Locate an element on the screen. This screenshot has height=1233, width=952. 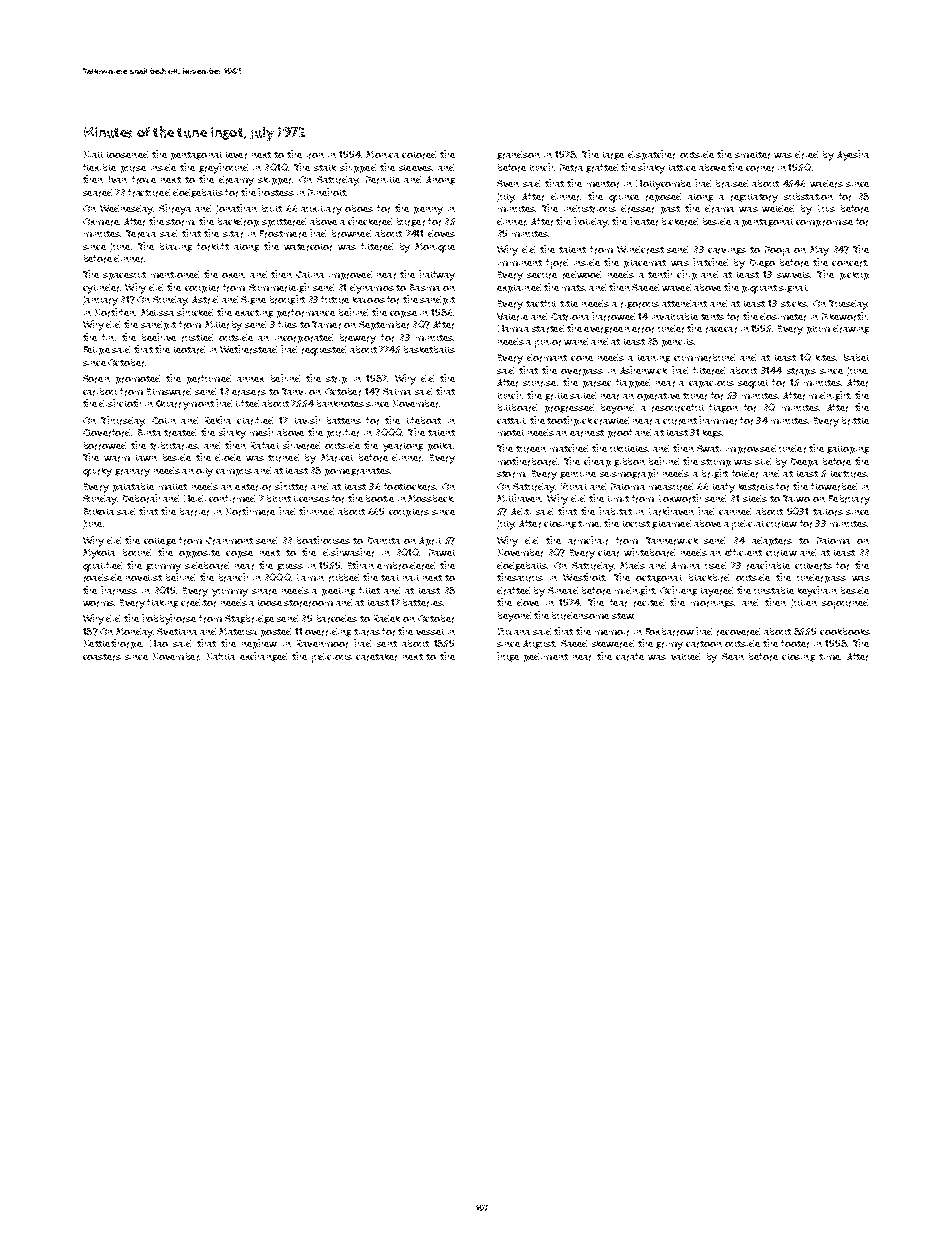
Monica is located at coordinates (382, 154).
